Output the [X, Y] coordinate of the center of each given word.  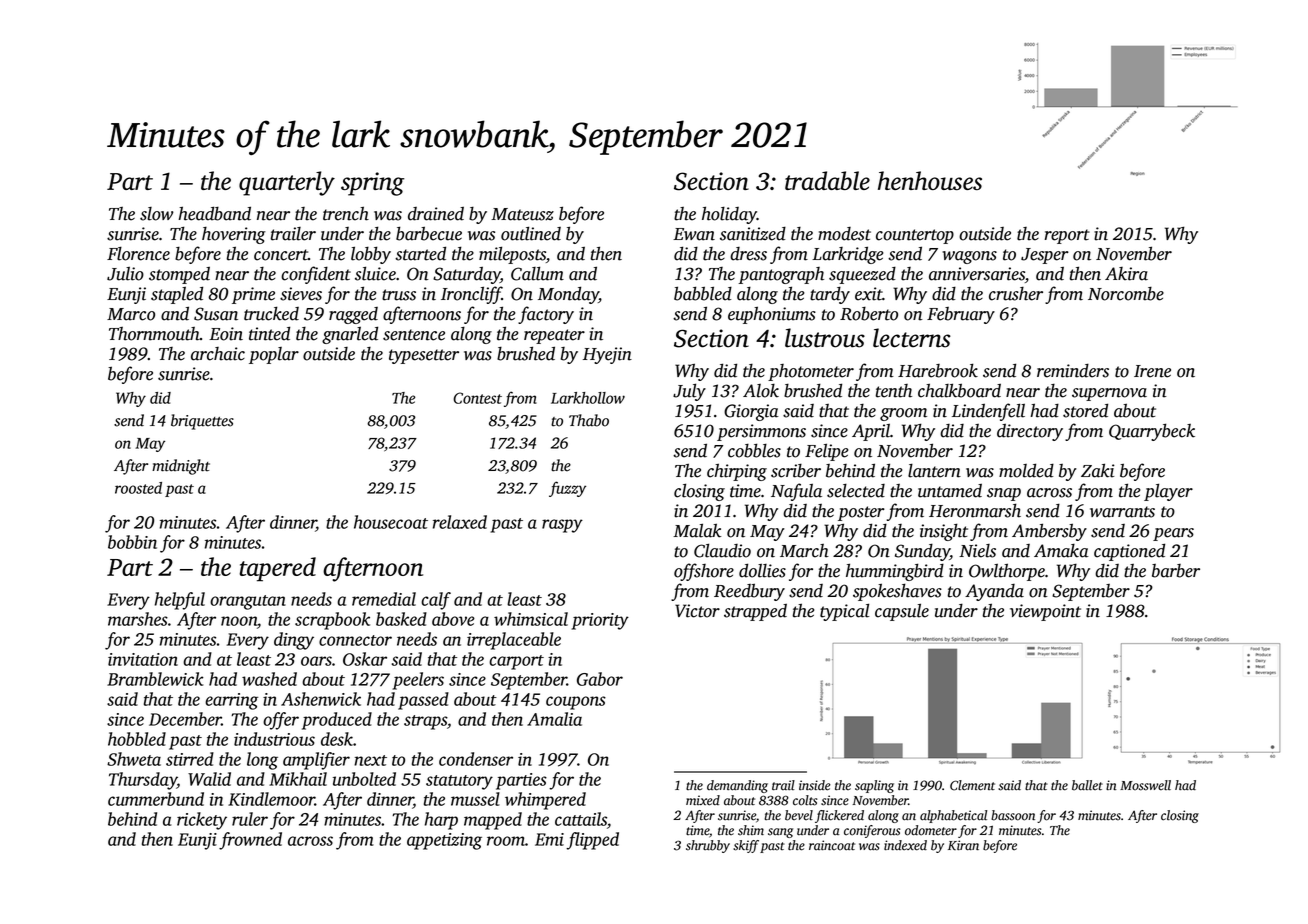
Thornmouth [154, 334]
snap [1004, 494]
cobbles [754, 450]
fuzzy [567, 489]
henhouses [930, 180]
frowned [250, 841]
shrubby [708, 846]
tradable [827, 180]
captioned [1129, 552]
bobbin [132, 542]
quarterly [287, 183]
